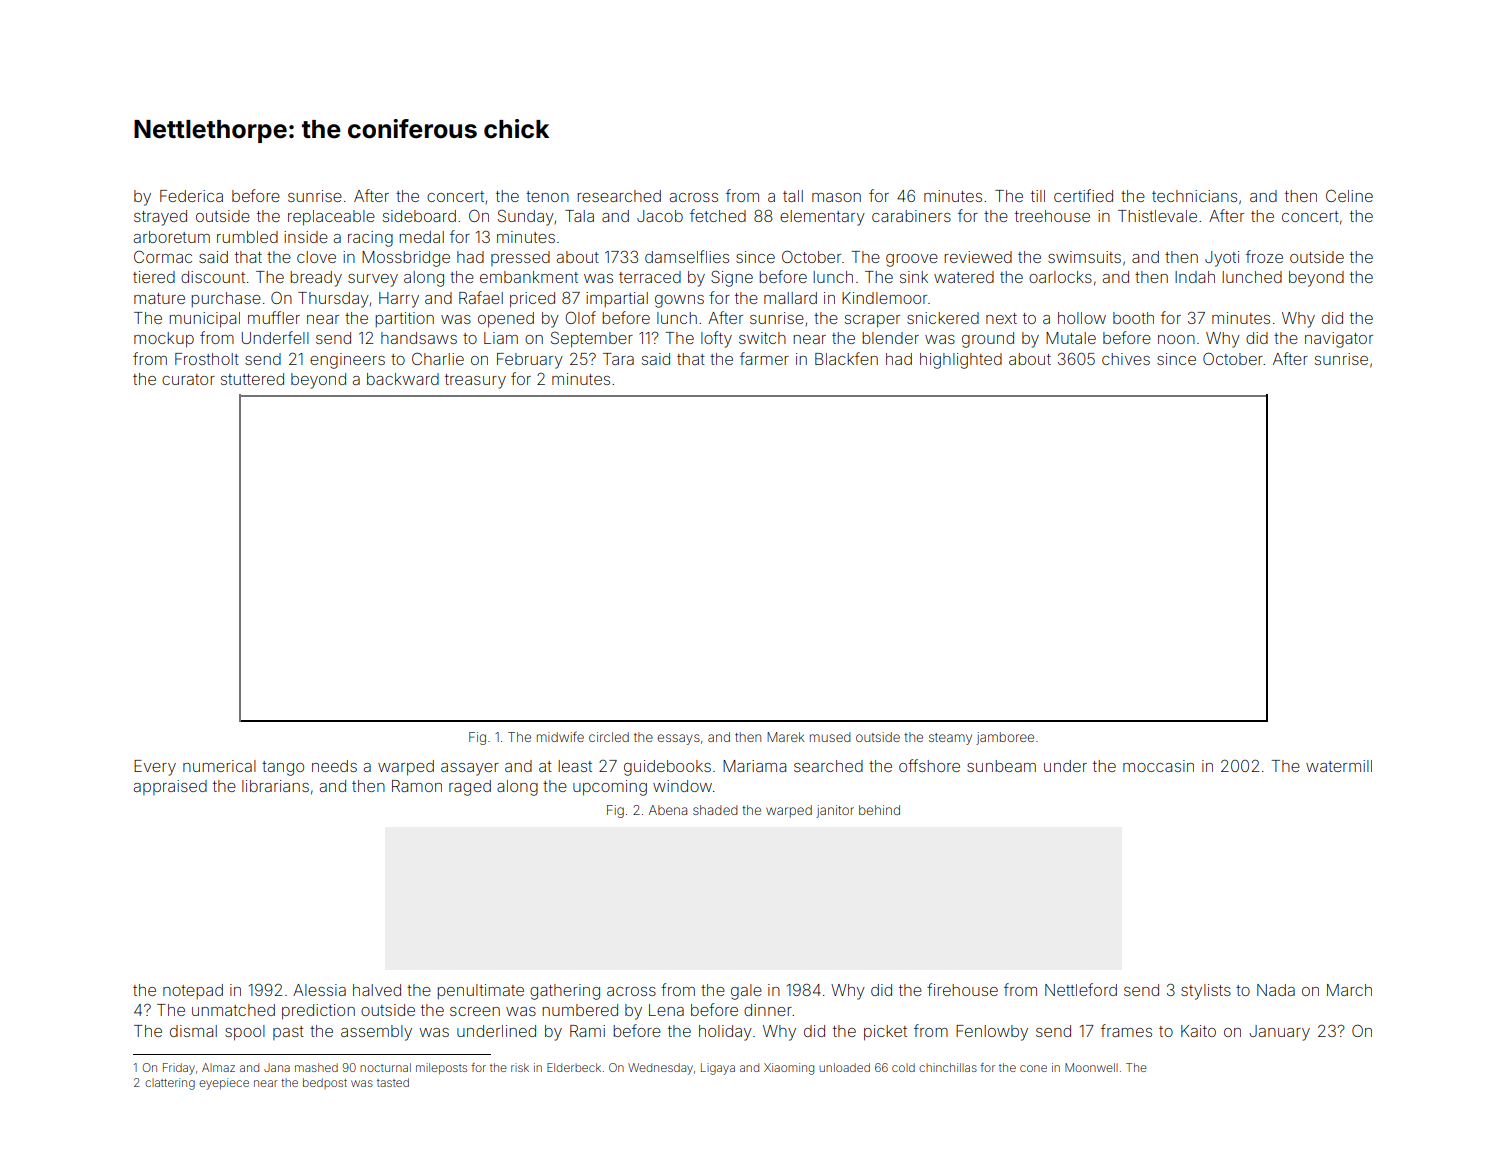 The image size is (1507, 1164). I want to click on Federica, so click(191, 196).
